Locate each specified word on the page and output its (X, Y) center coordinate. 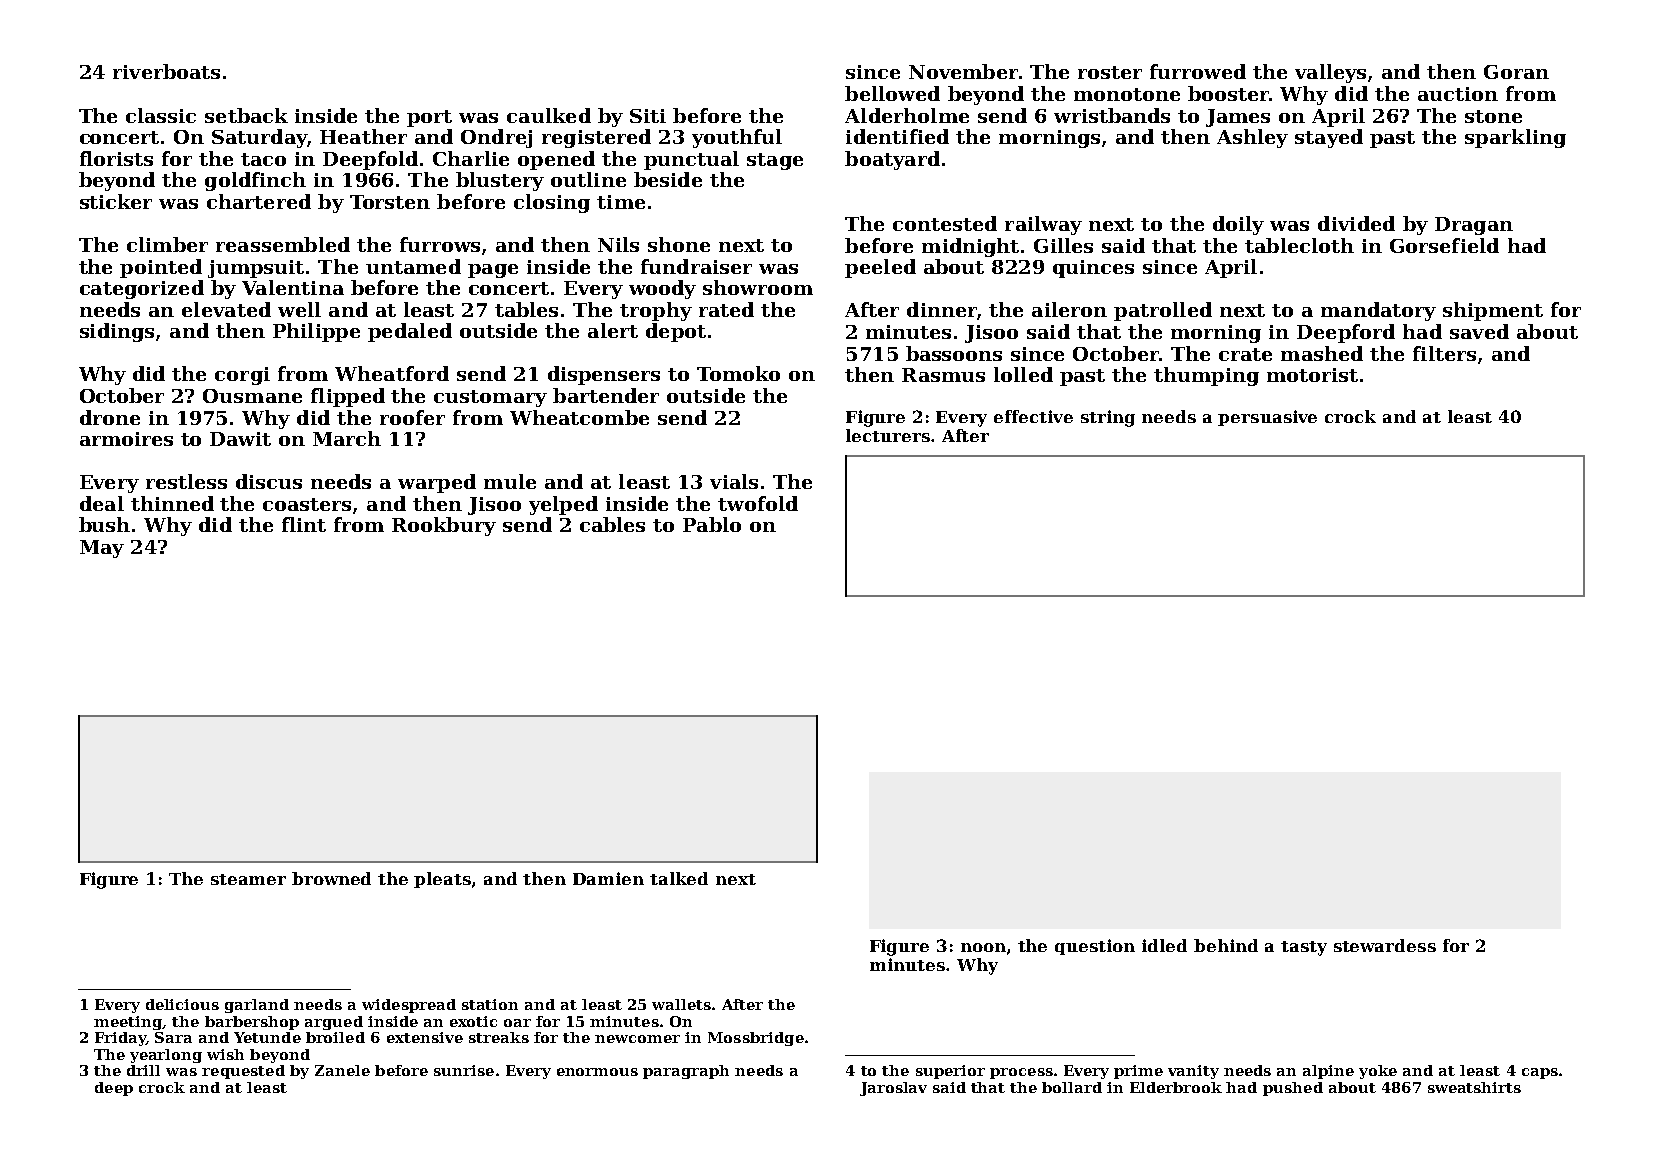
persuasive (1267, 418)
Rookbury (444, 526)
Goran (1516, 72)
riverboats (166, 71)
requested (243, 1072)
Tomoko (738, 373)
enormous (597, 1072)
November (963, 71)
